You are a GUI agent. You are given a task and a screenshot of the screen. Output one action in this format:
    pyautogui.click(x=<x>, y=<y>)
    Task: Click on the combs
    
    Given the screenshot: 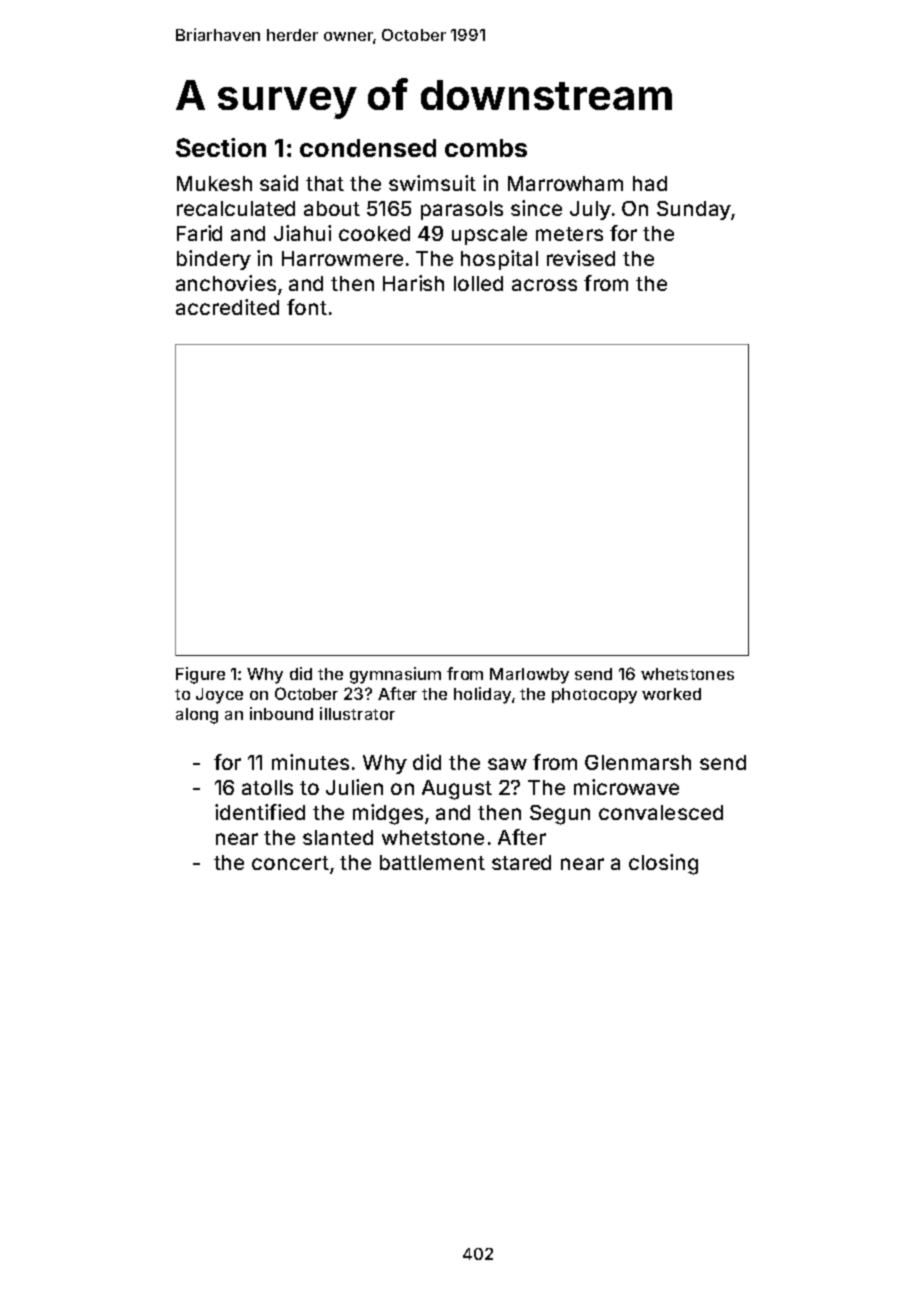 What is the action you would take?
    pyautogui.click(x=486, y=148)
